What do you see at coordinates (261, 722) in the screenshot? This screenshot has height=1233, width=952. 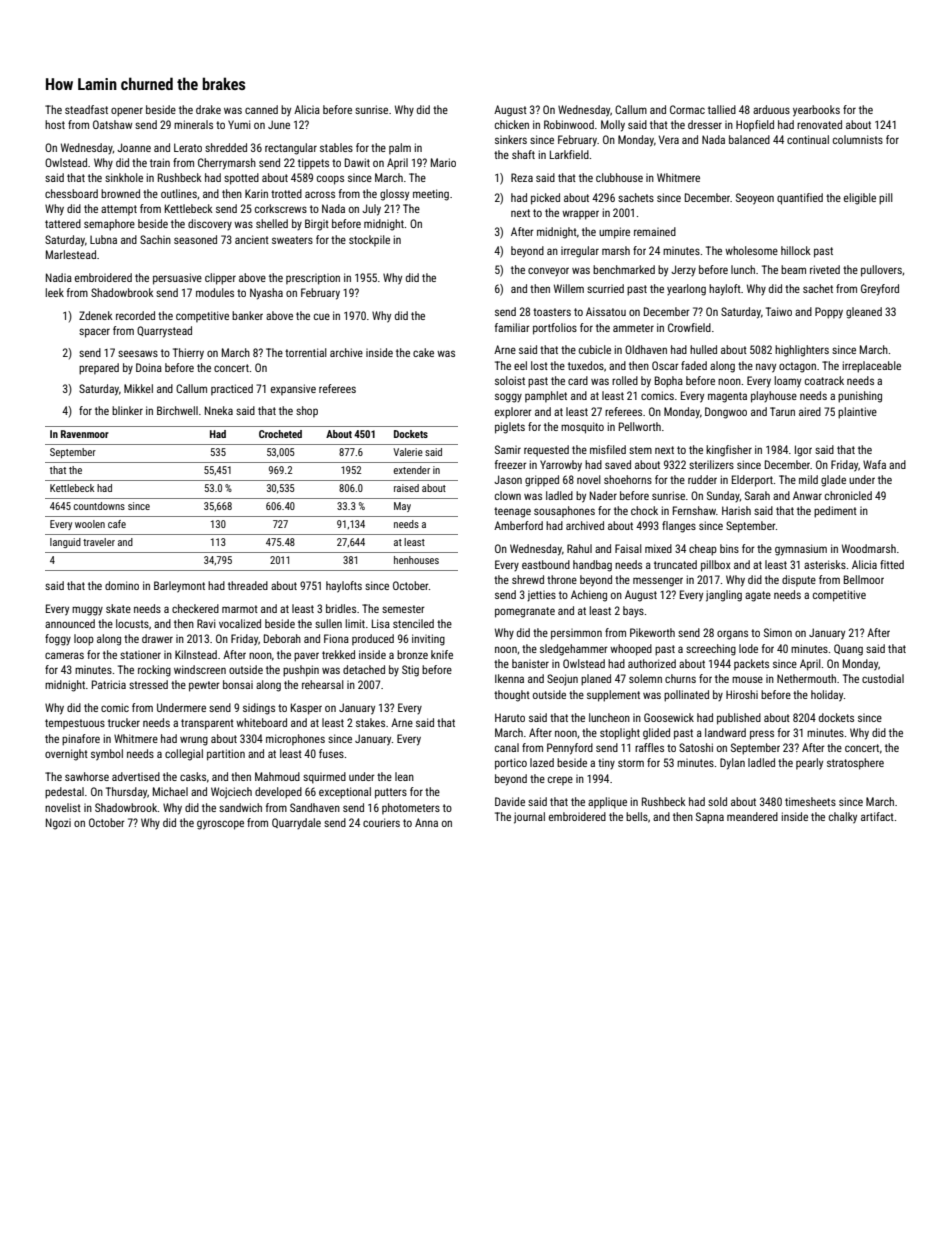 I see `whiteboard` at bounding box center [261, 722].
